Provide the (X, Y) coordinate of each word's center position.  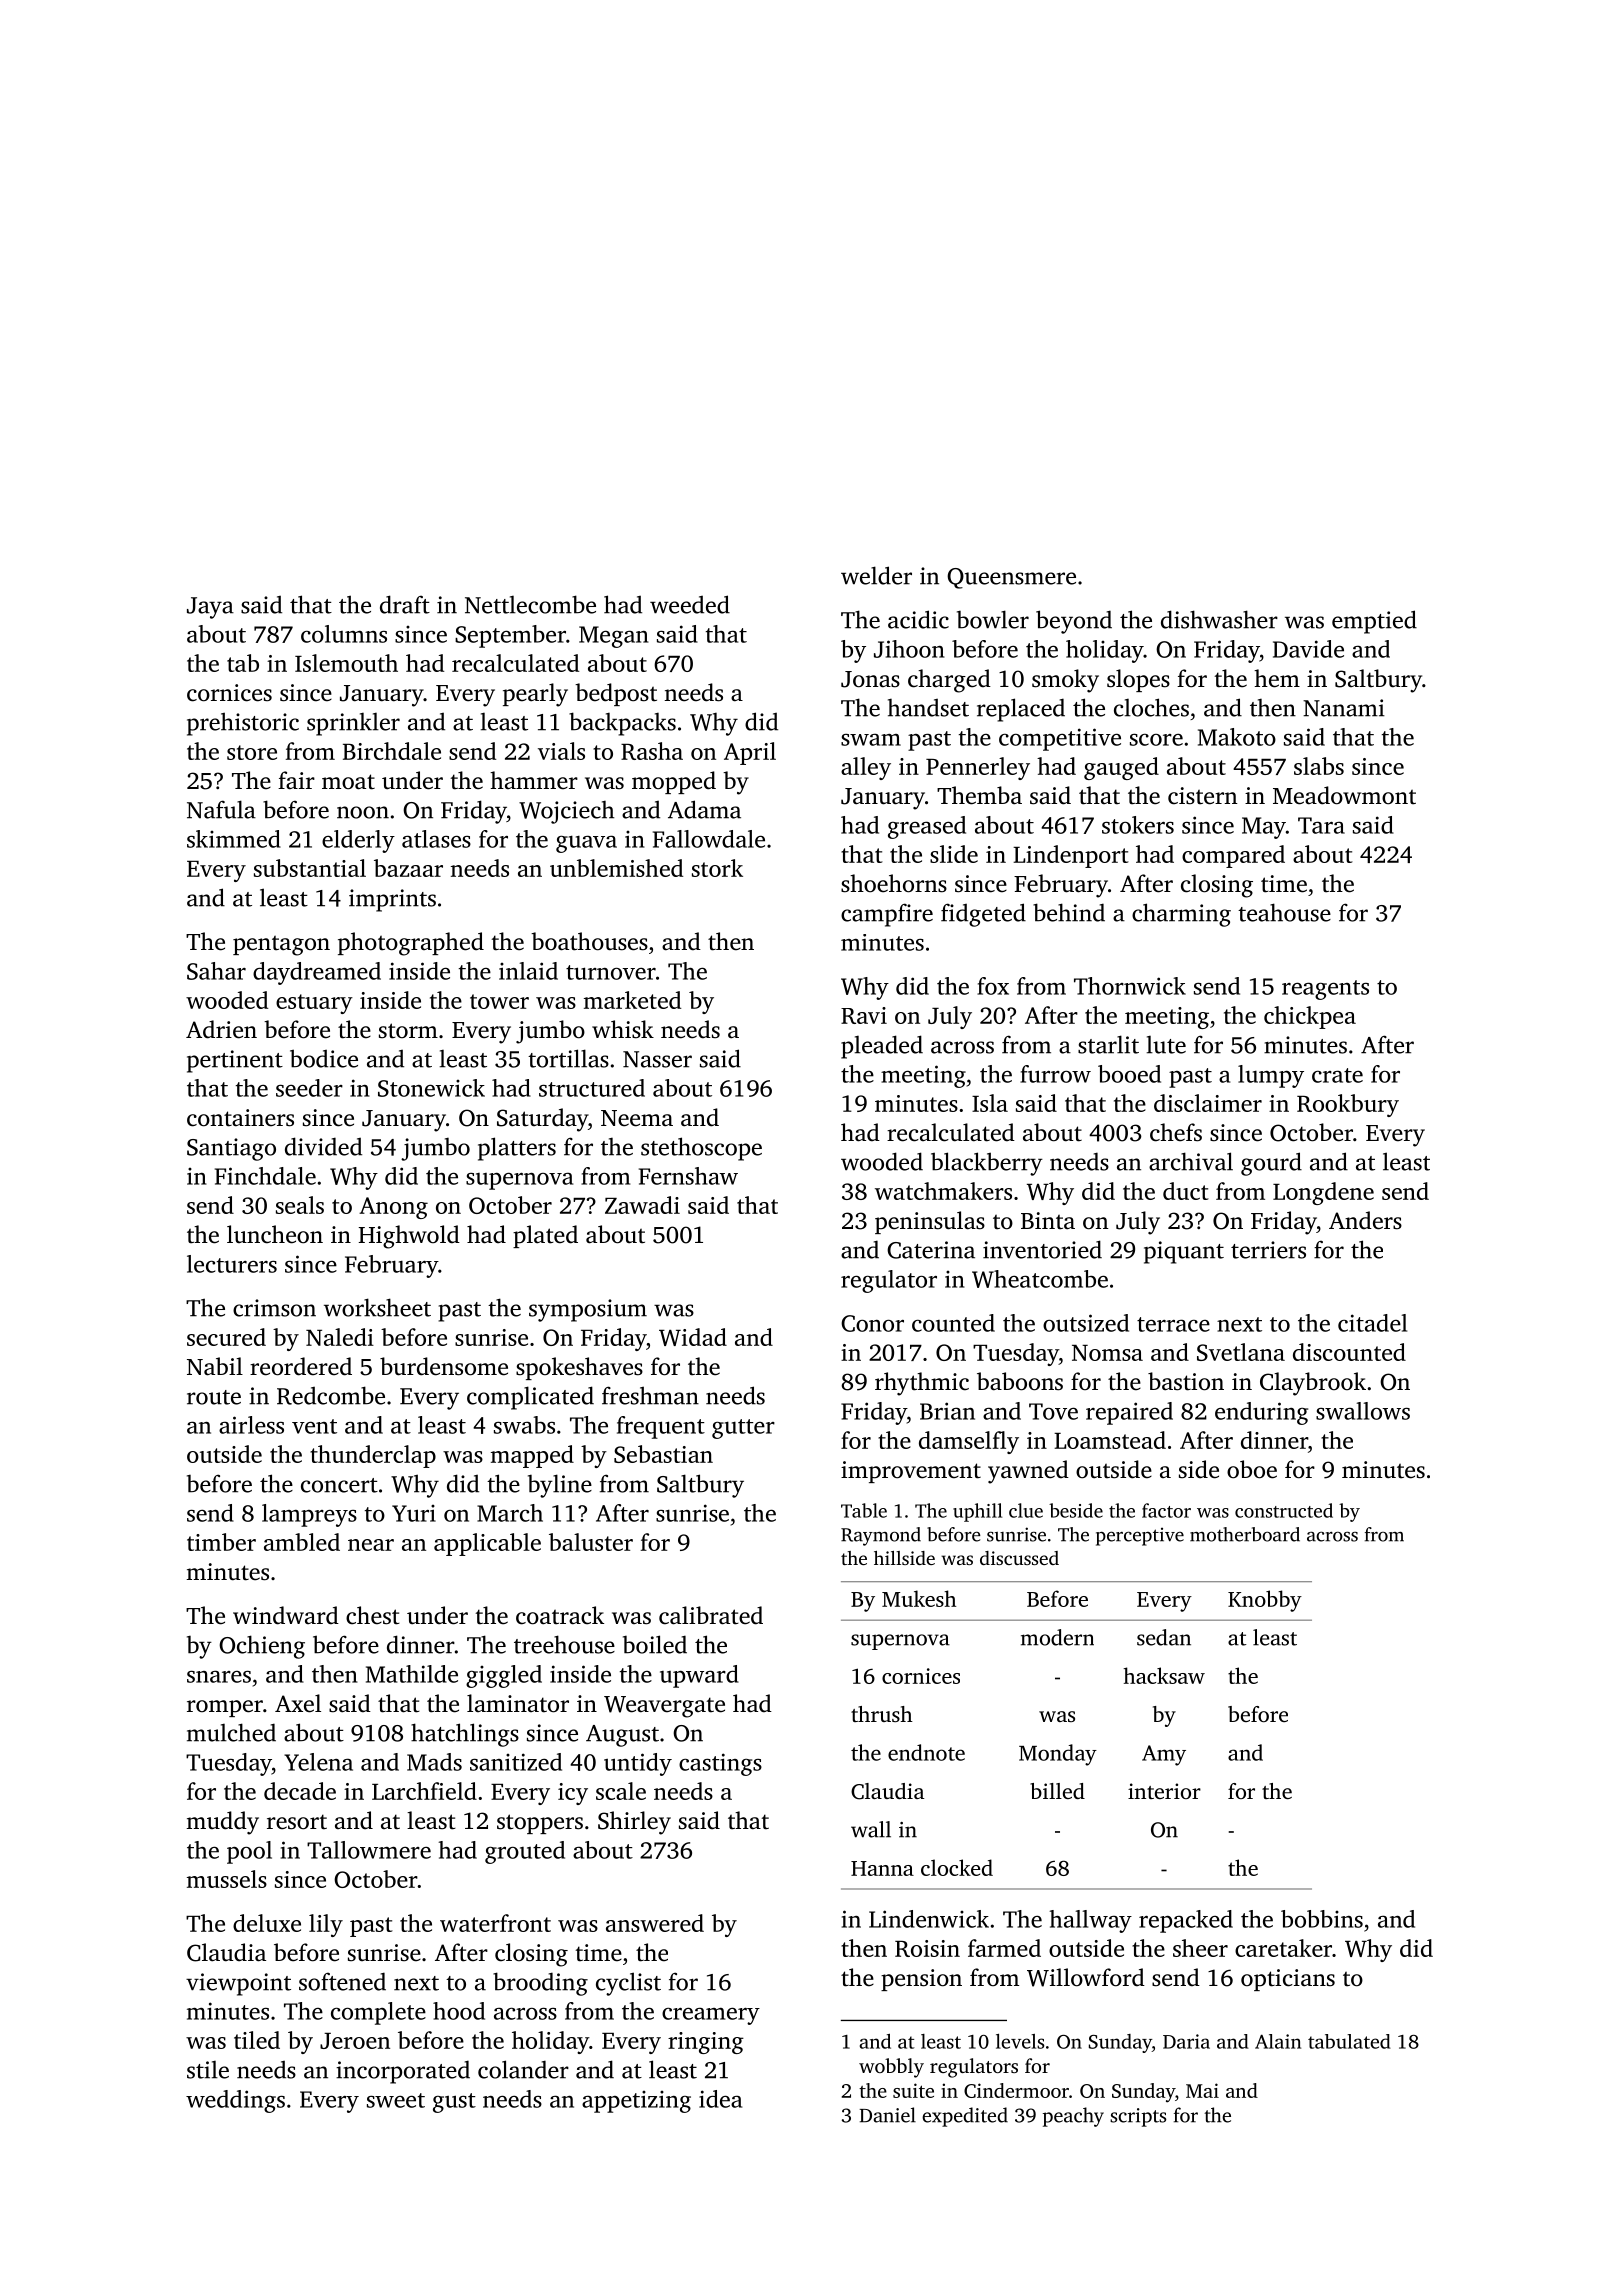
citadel (1372, 1323)
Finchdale (265, 1176)
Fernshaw (688, 1176)
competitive (1060, 739)
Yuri (414, 1513)
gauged (1121, 768)
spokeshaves (579, 1368)
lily (326, 1925)
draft (405, 604)
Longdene (1323, 1193)
